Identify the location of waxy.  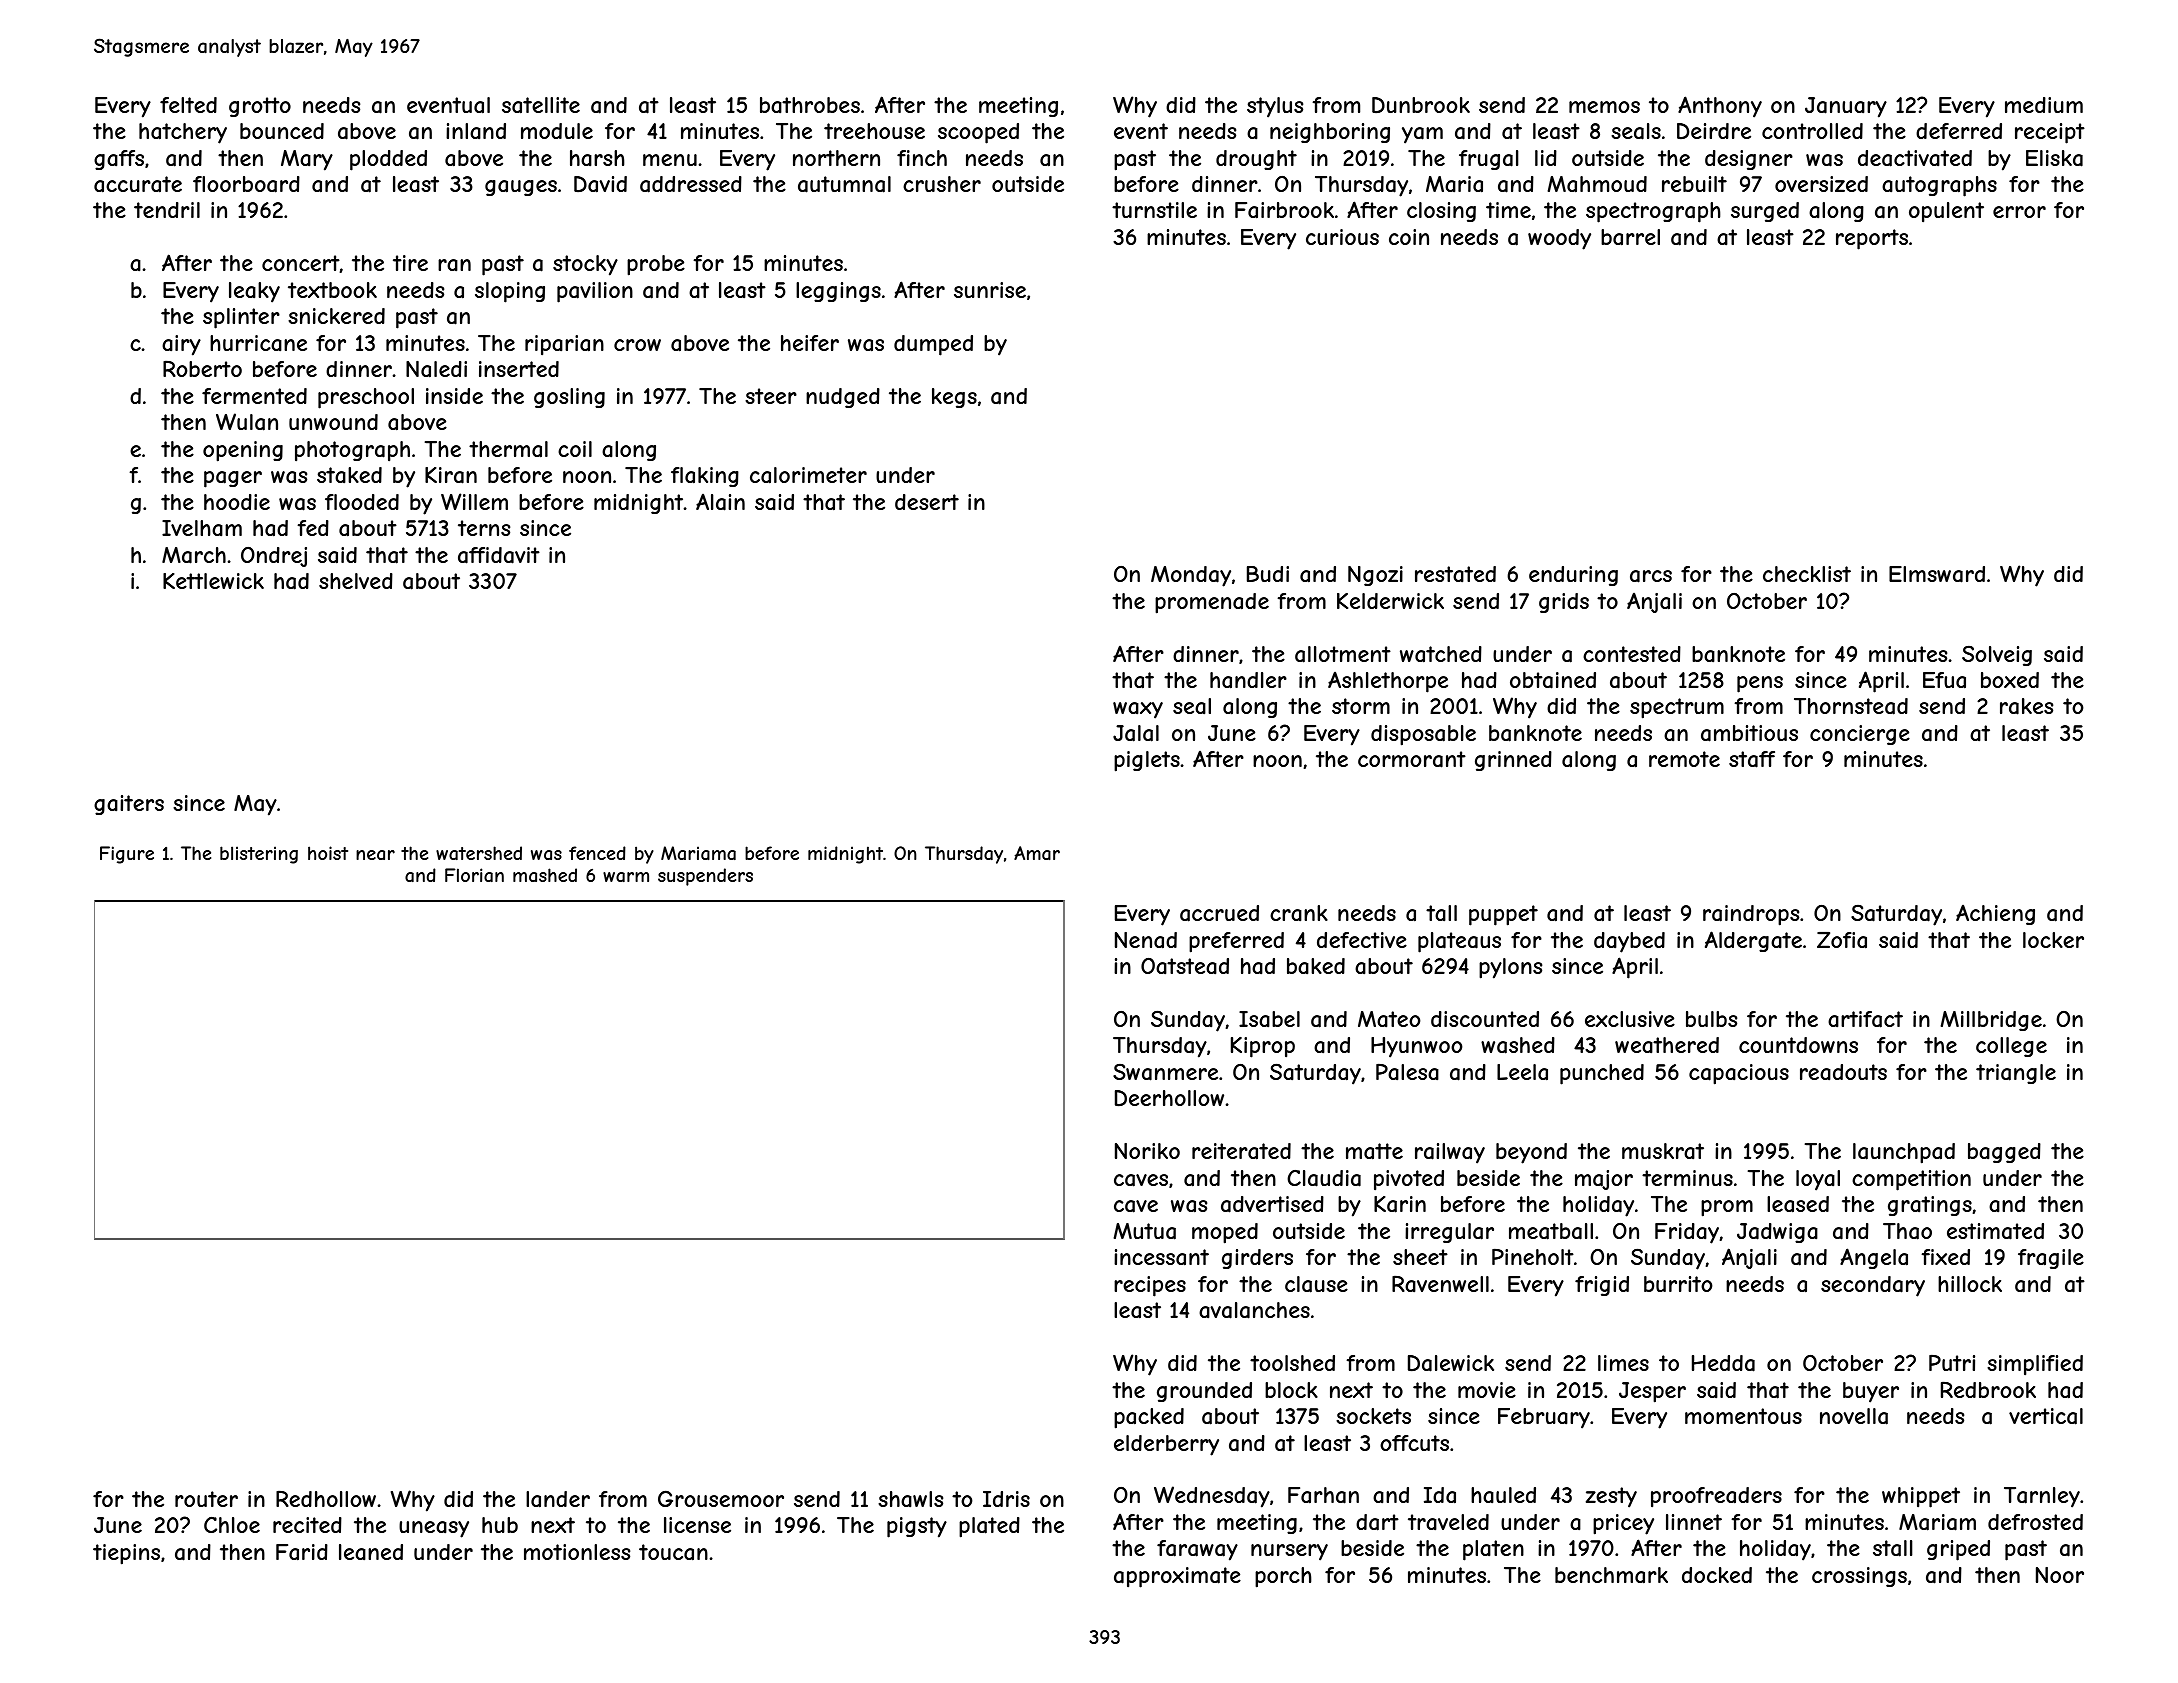
(1138, 710).
